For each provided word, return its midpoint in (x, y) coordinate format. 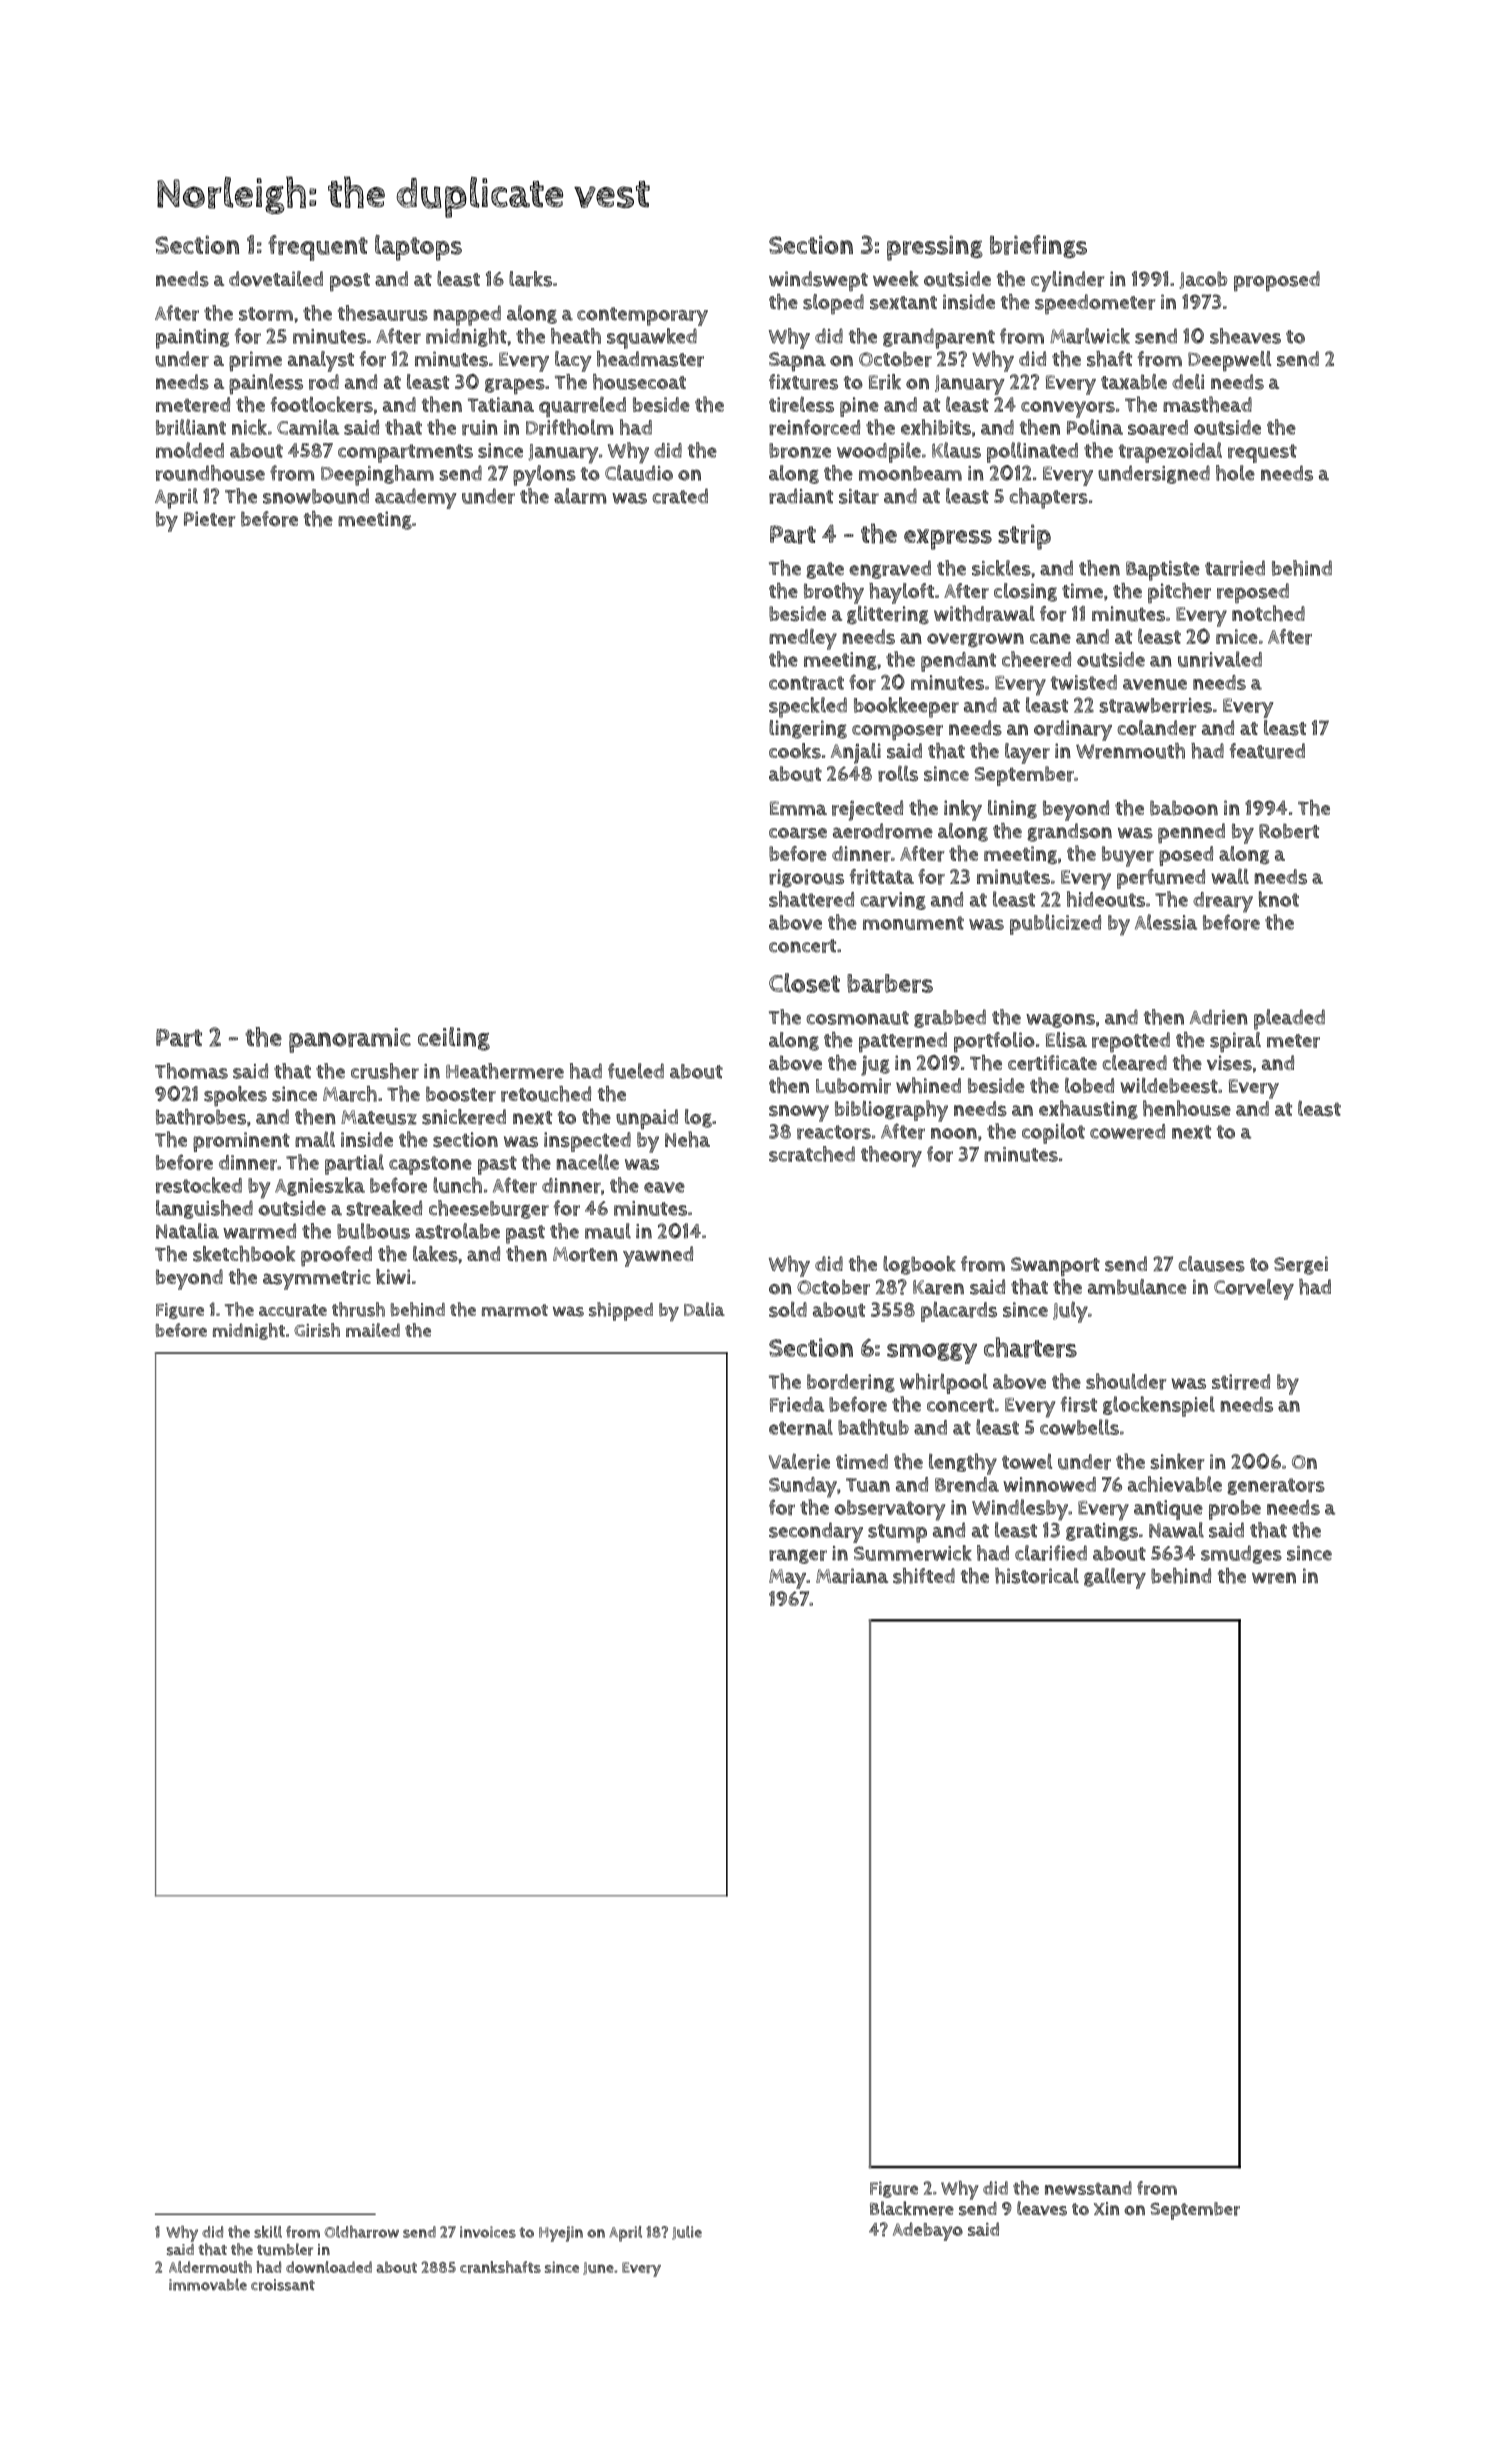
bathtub (873, 1427)
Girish (317, 1330)
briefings (1038, 247)
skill (268, 2232)
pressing (935, 248)
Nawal (1176, 1530)
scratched (812, 1154)
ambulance (1137, 1287)
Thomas (191, 1071)
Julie (687, 2233)
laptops (418, 248)
